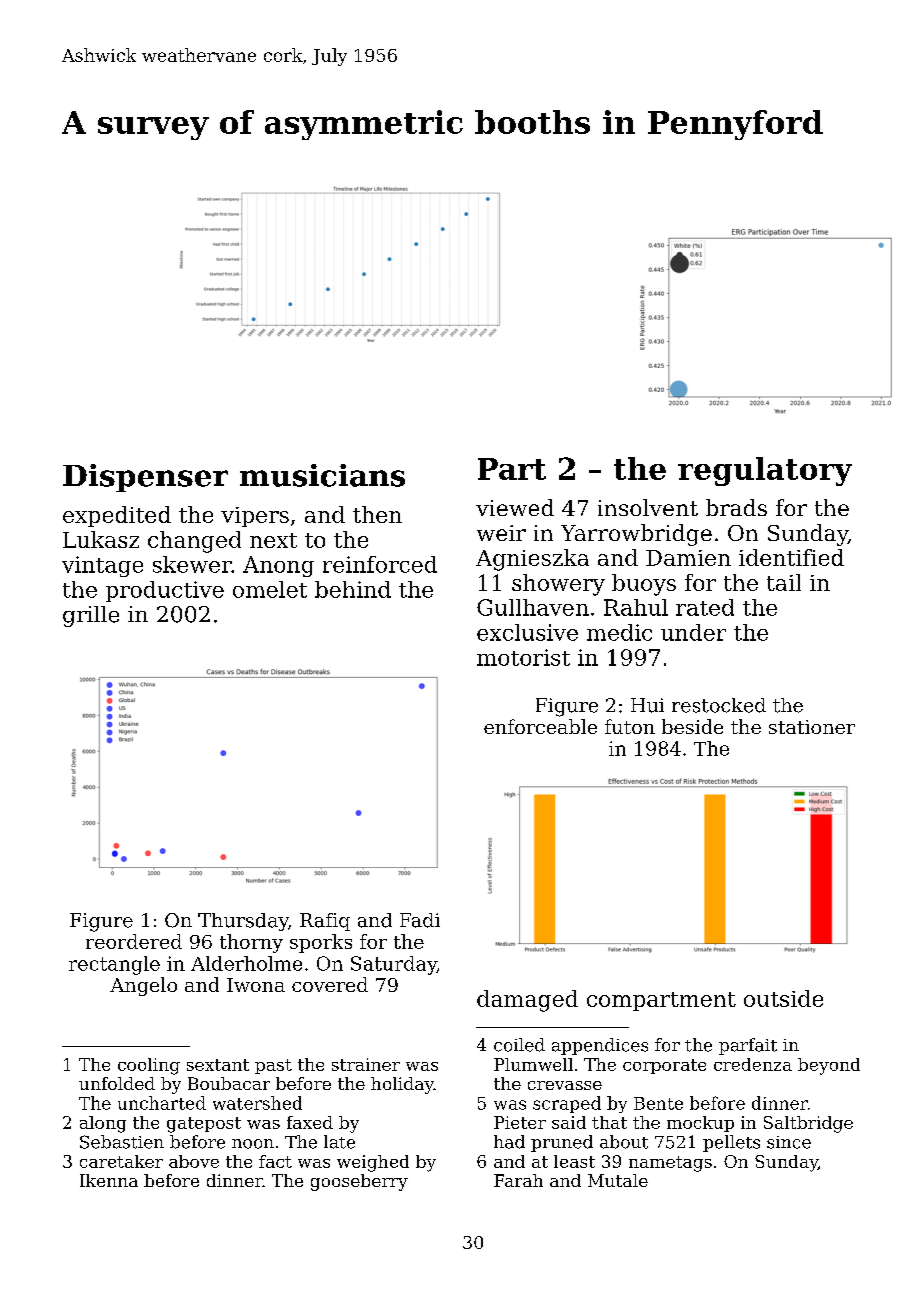 The height and width of the screenshot is (1311, 924). What do you see at coordinates (253, 1144) in the screenshot?
I see `noon` at bounding box center [253, 1144].
